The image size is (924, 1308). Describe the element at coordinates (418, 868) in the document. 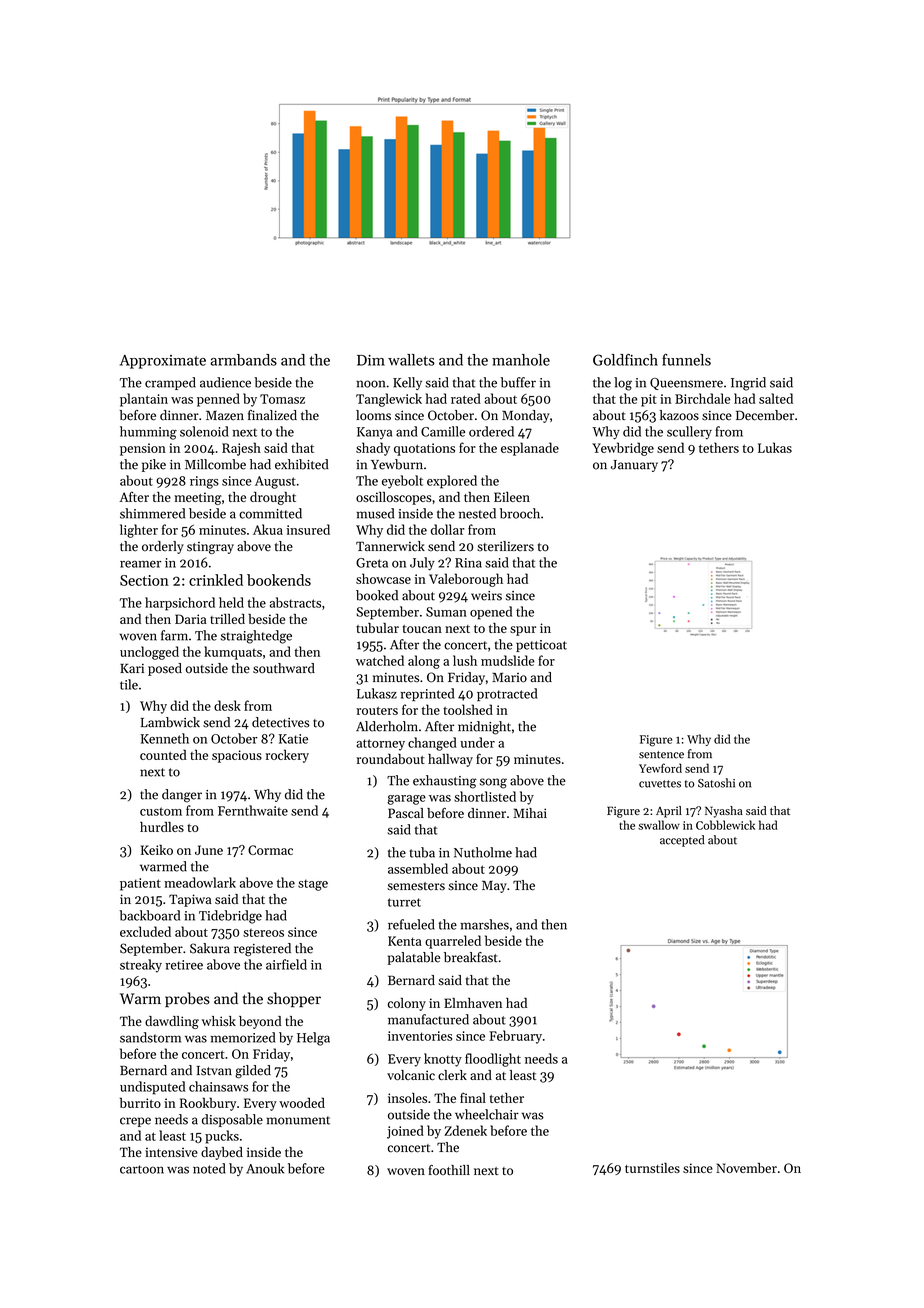

I see `assembled` at that location.
